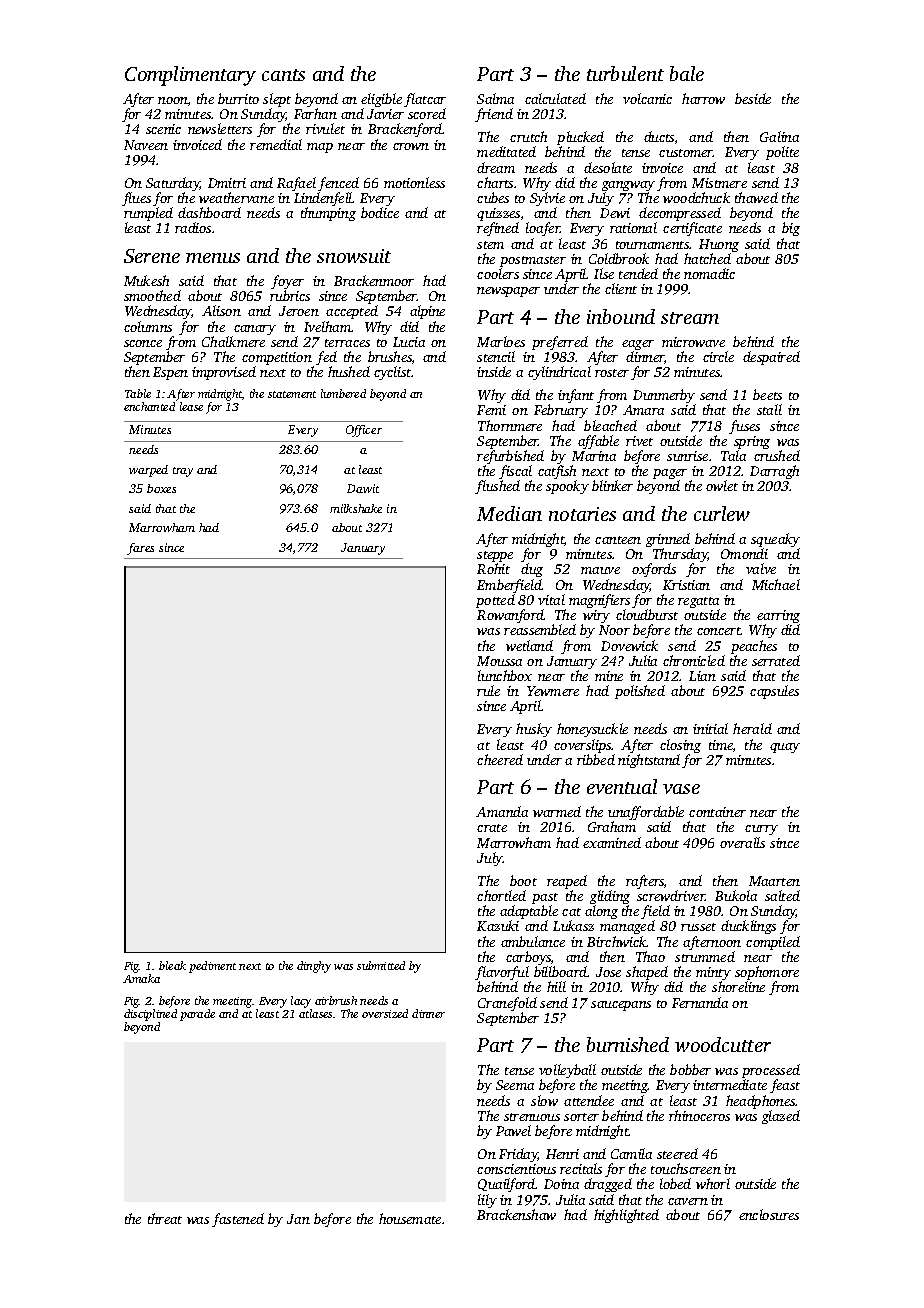 The height and width of the document is (1308, 924). Describe the element at coordinates (722, 513) in the document. I see `curlew` at that location.
